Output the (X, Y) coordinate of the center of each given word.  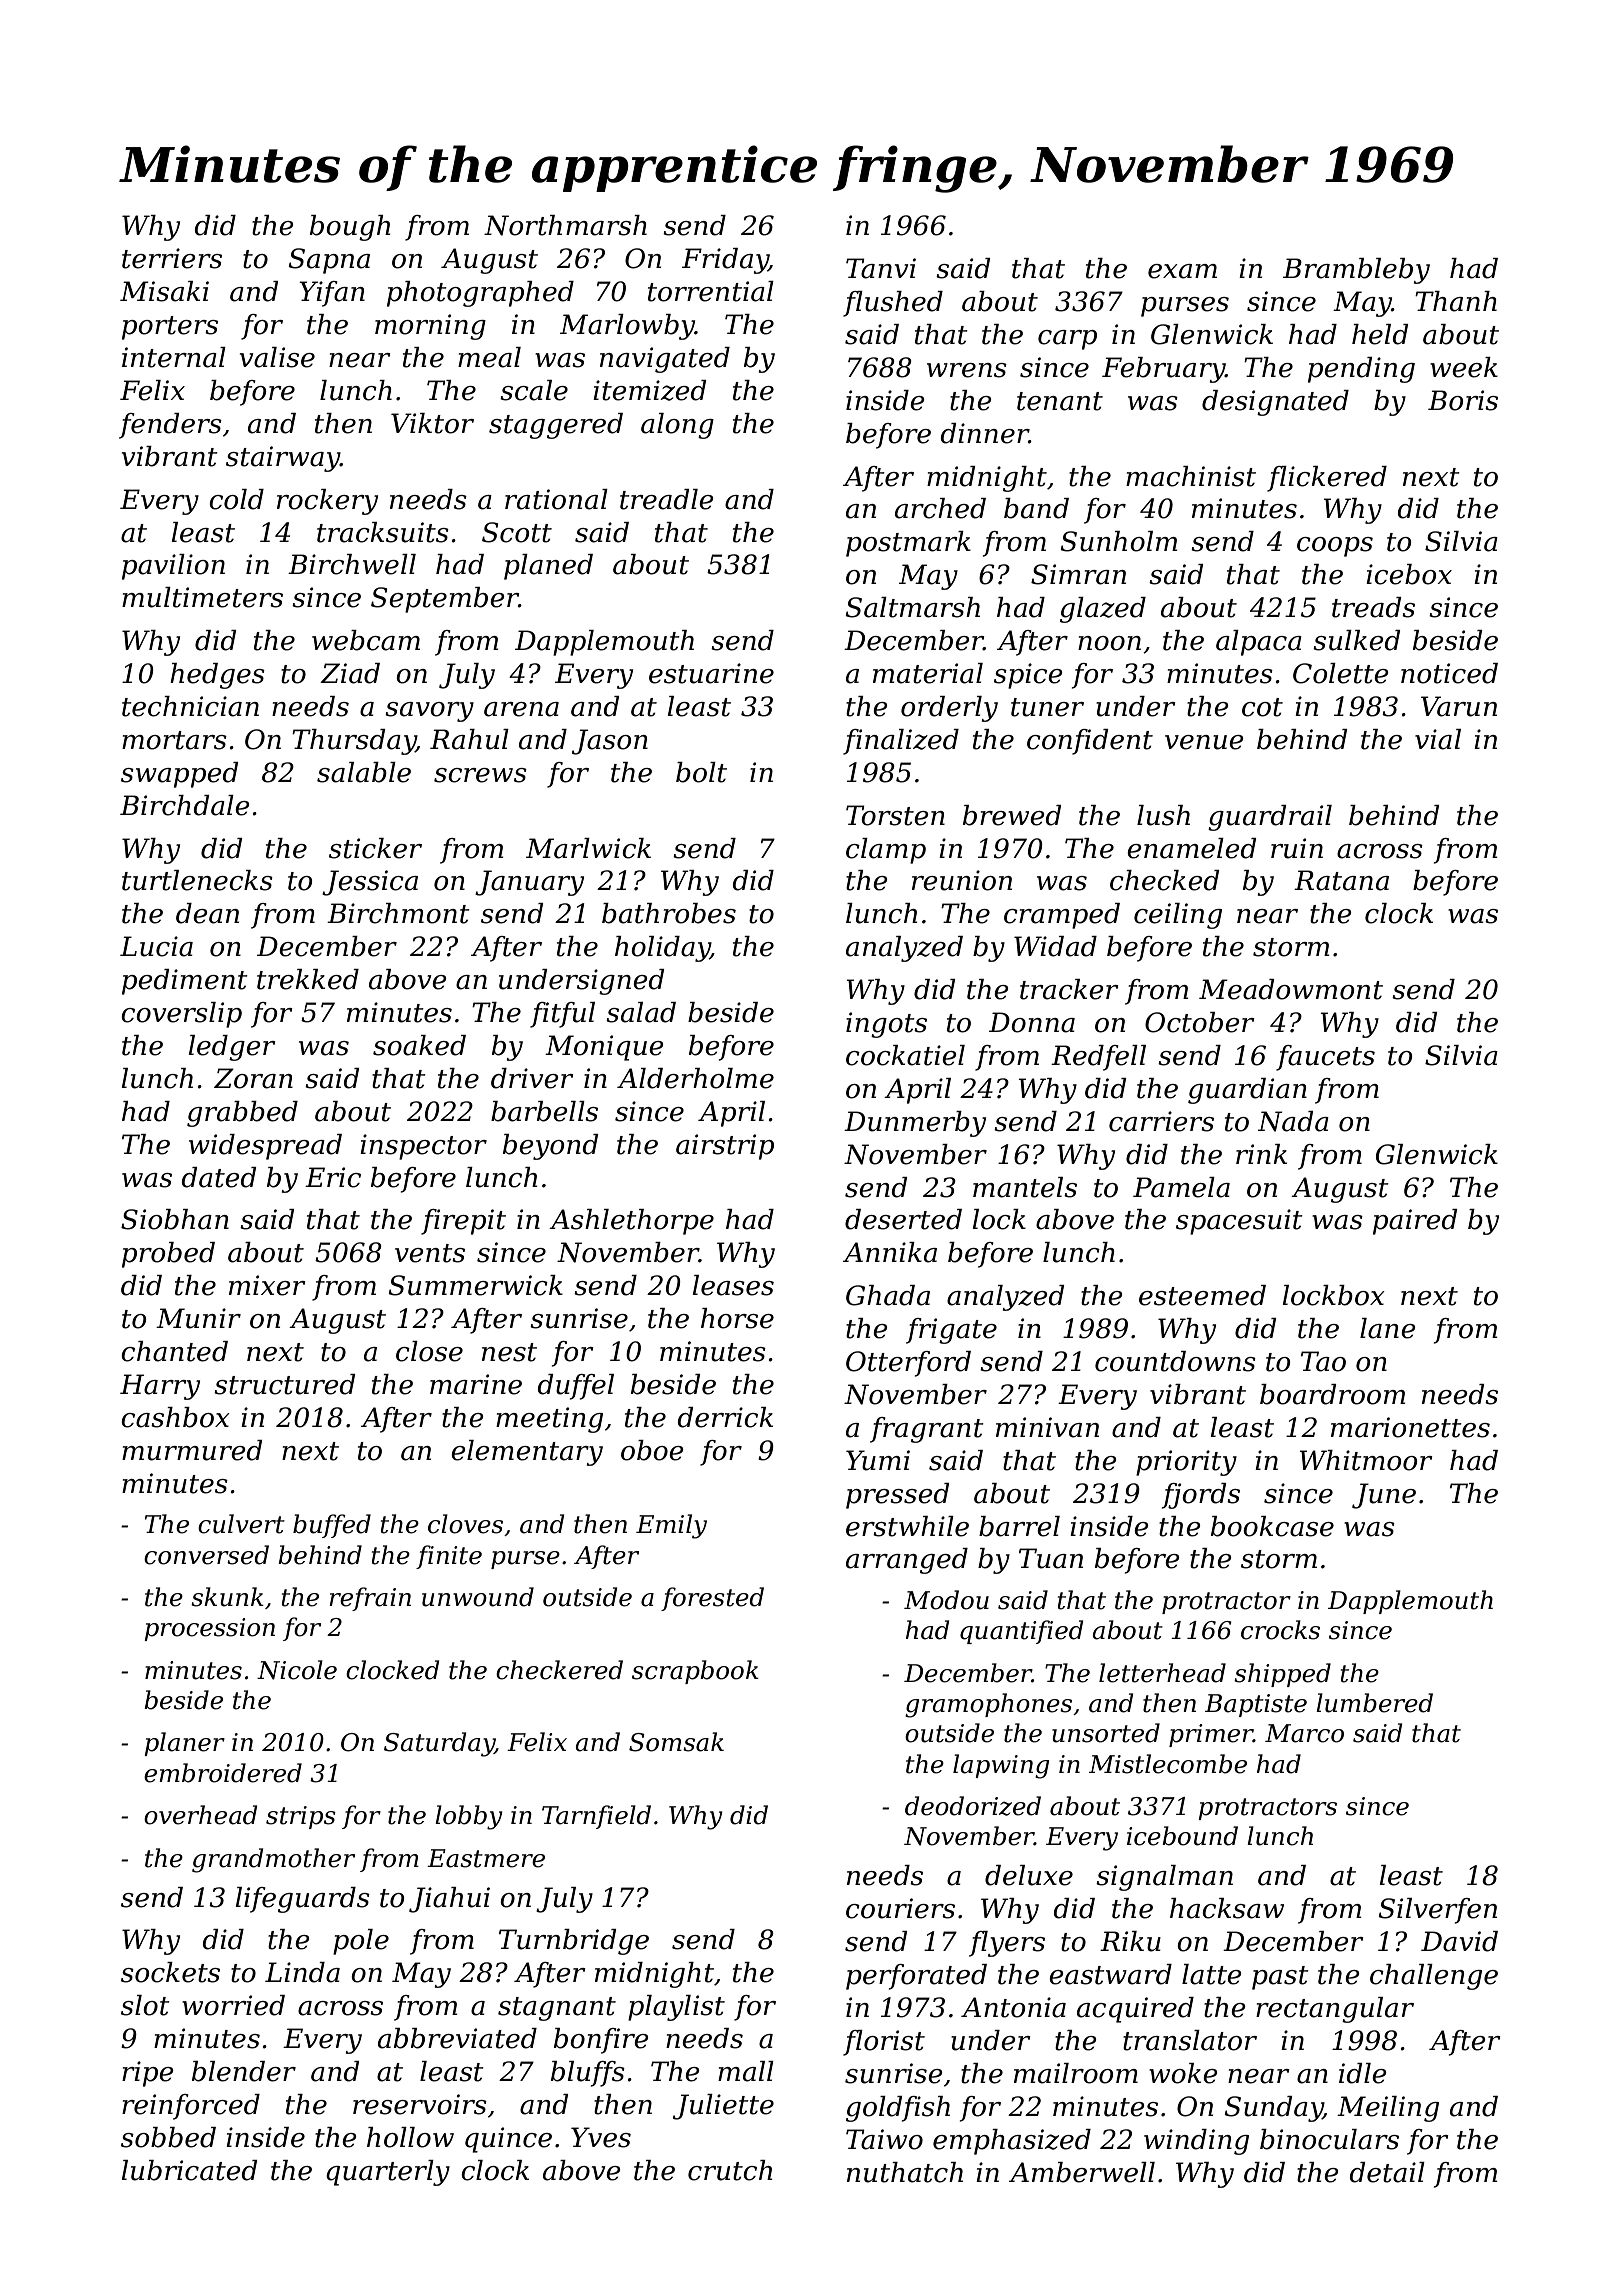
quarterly (388, 2173)
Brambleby (1356, 271)
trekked (308, 979)
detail (1387, 2172)
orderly (949, 709)
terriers (172, 258)
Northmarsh (565, 225)
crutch (730, 2170)
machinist (1191, 476)
